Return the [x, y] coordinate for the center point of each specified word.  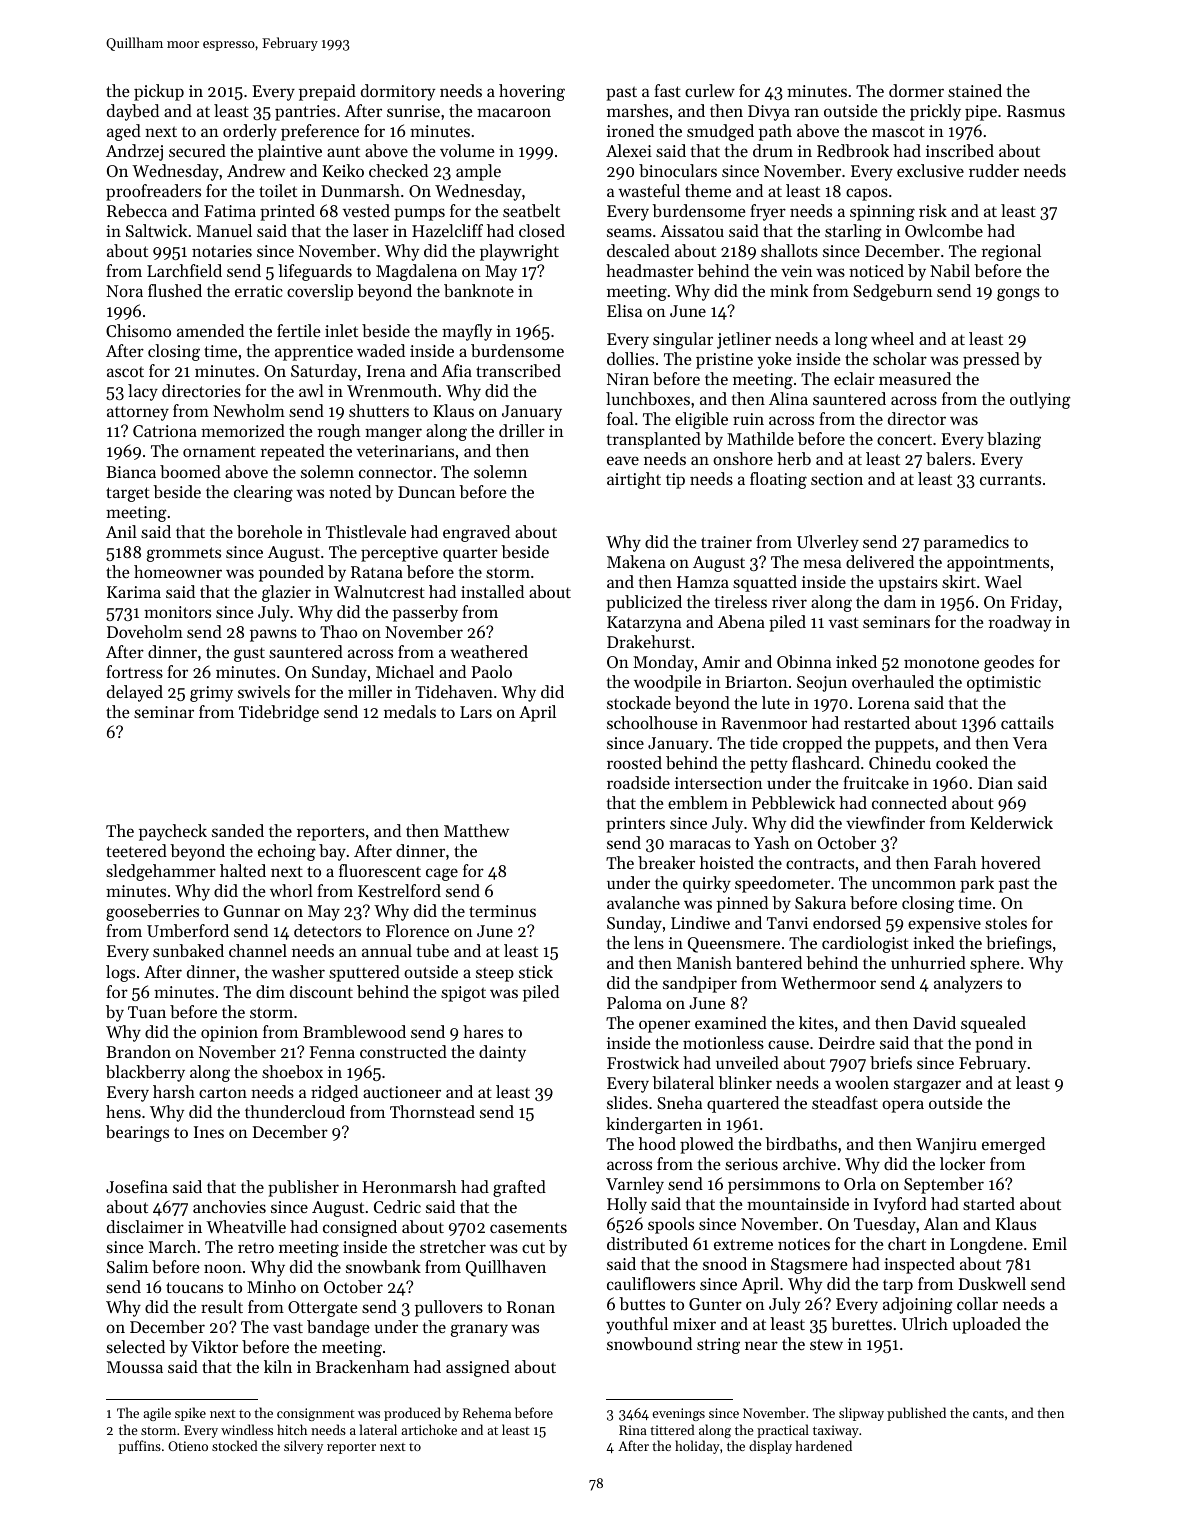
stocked [235, 1445]
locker [962, 1163]
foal [620, 418]
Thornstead [432, 1111]
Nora [124, 291]
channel [258, 950]
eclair [854, 378]
